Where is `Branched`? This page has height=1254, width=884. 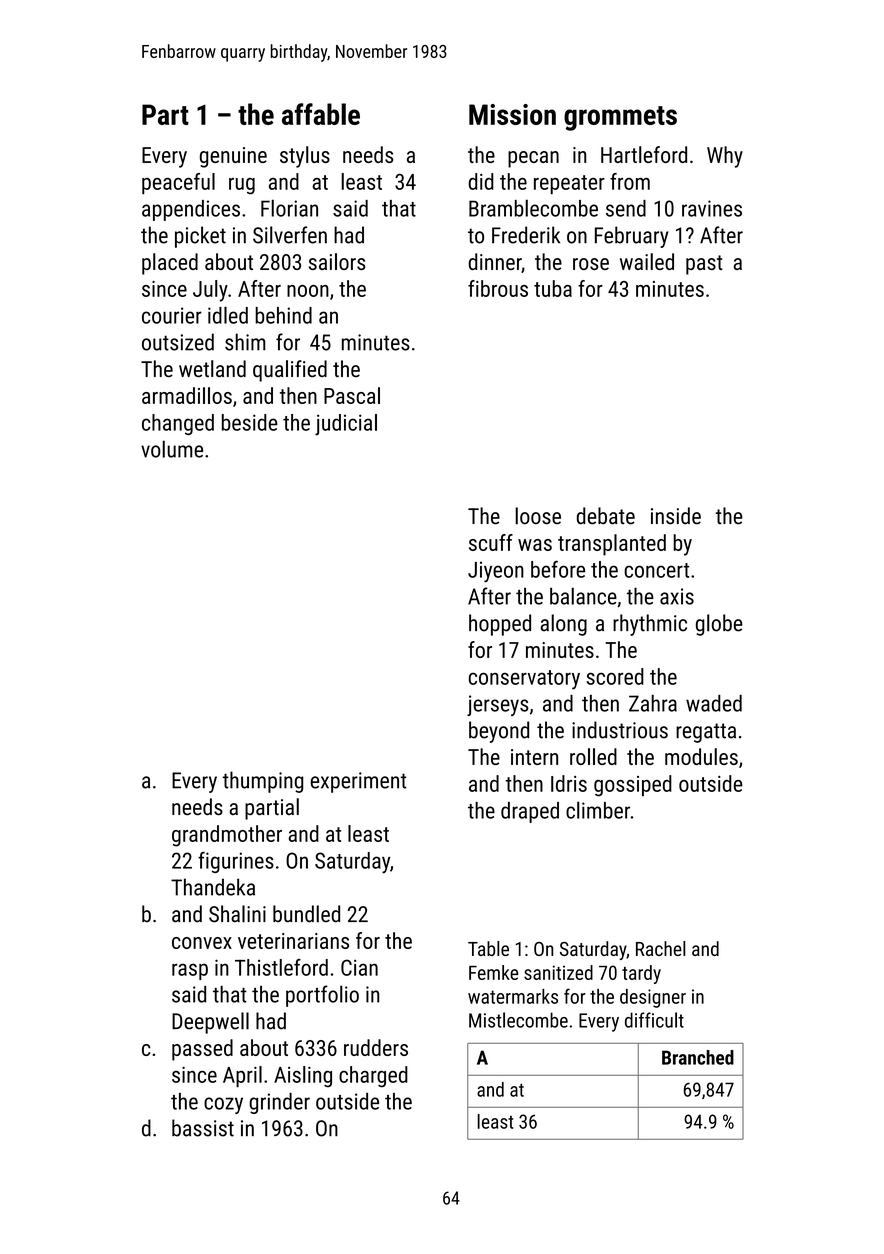 Branched is located at coordinates (698, 1057).
